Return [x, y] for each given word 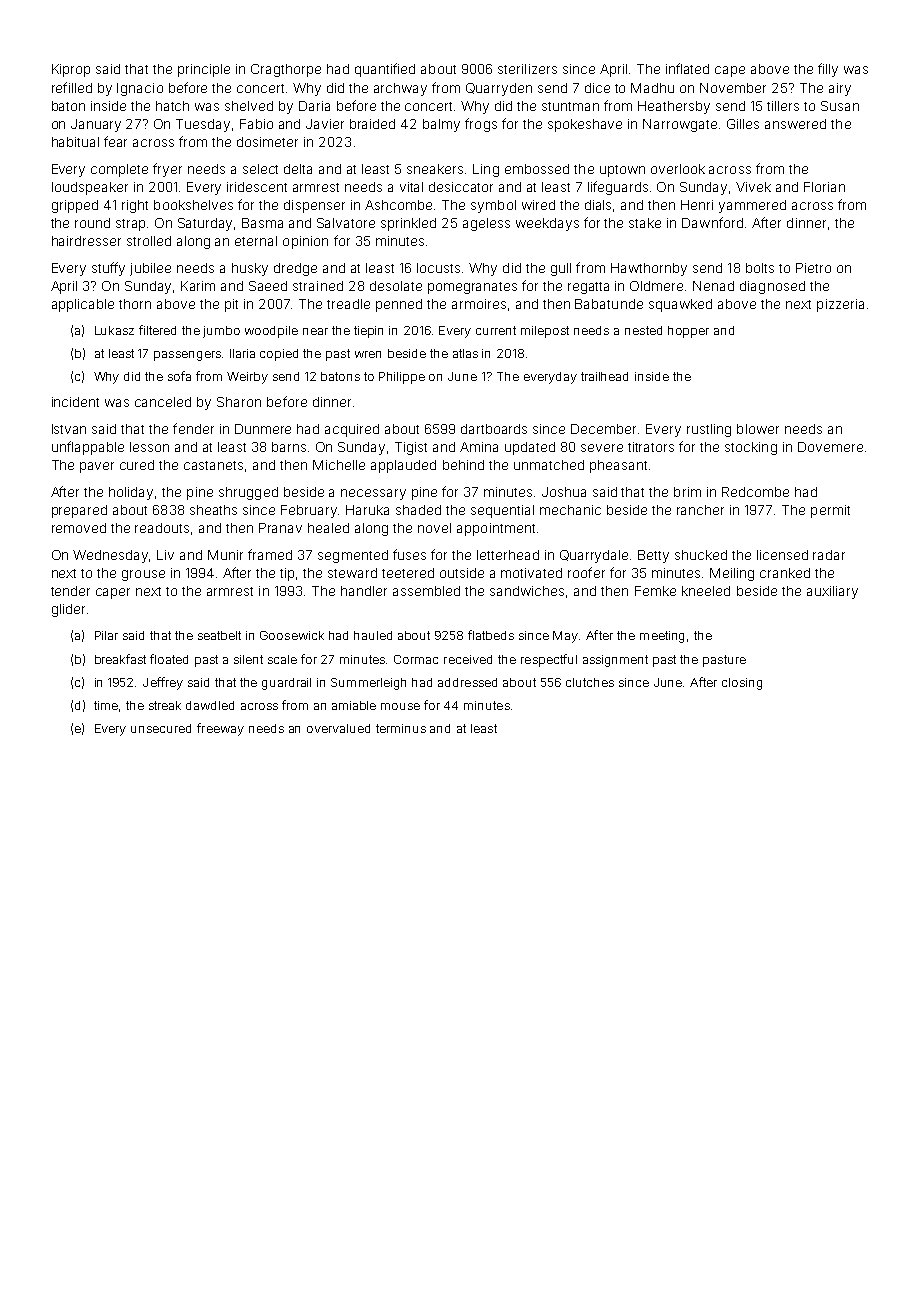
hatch [172, 106]
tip [287, 574]
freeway [220, 729]
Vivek [753, 187]
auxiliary [832, 592]
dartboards [494, 429]
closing [742, 684]
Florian [824, 187]
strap [132, 225]
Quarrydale [594, 556]
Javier [325, 124]
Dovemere [830, 447]
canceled [163, 402]
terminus [401, 728]
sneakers [435, 169]
